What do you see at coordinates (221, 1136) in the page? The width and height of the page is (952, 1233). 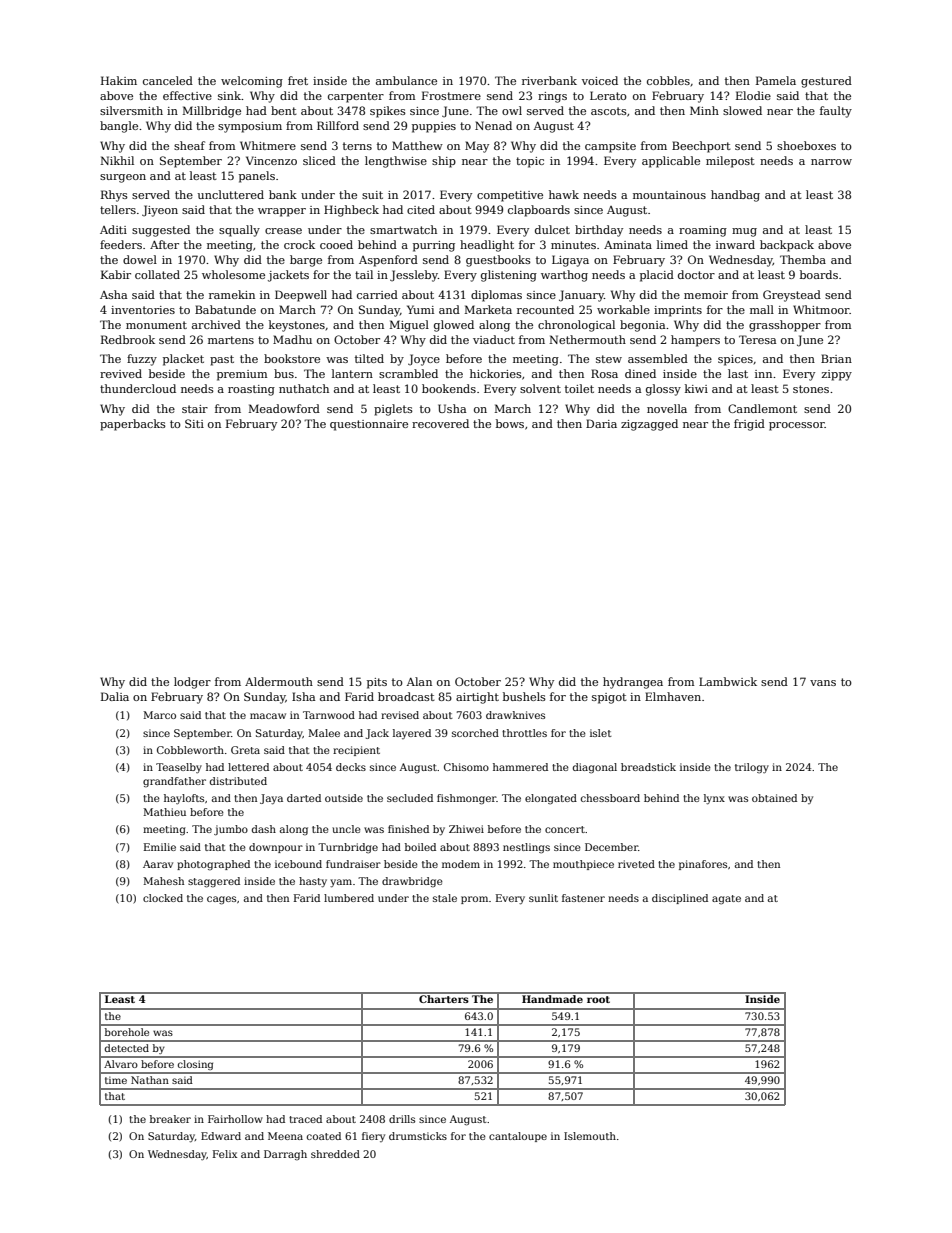 I see `Edward` at bounding box center [221, 1136].
